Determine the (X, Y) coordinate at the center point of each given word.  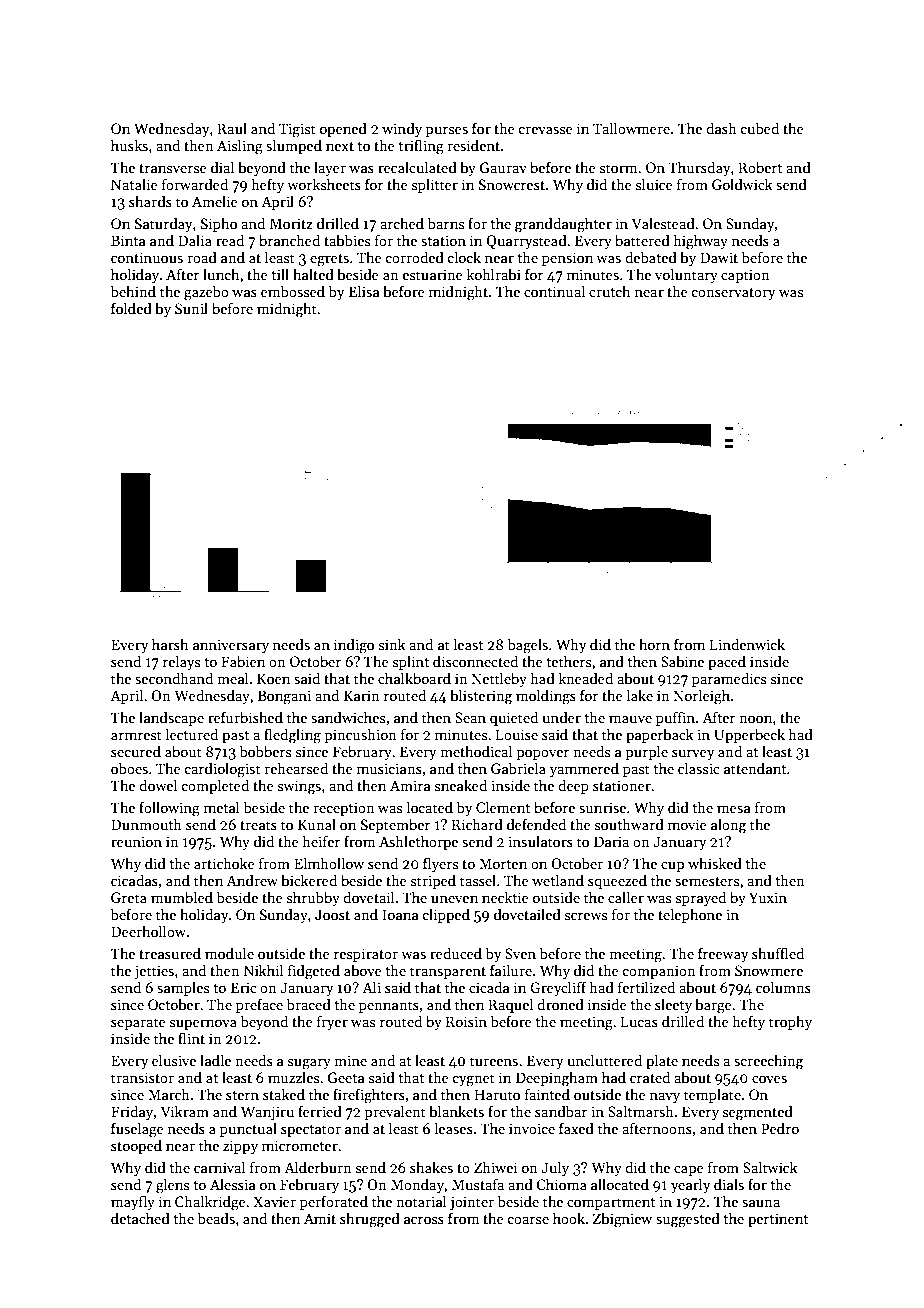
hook (569, 1218)
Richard (477, 824)
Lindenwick (747, 644)
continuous (147, 257)
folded (131, 308)
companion (659, 972)
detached (140, 1218)
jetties (154, 972)
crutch (609, 291)
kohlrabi (493, 274)
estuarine (432, 274)
